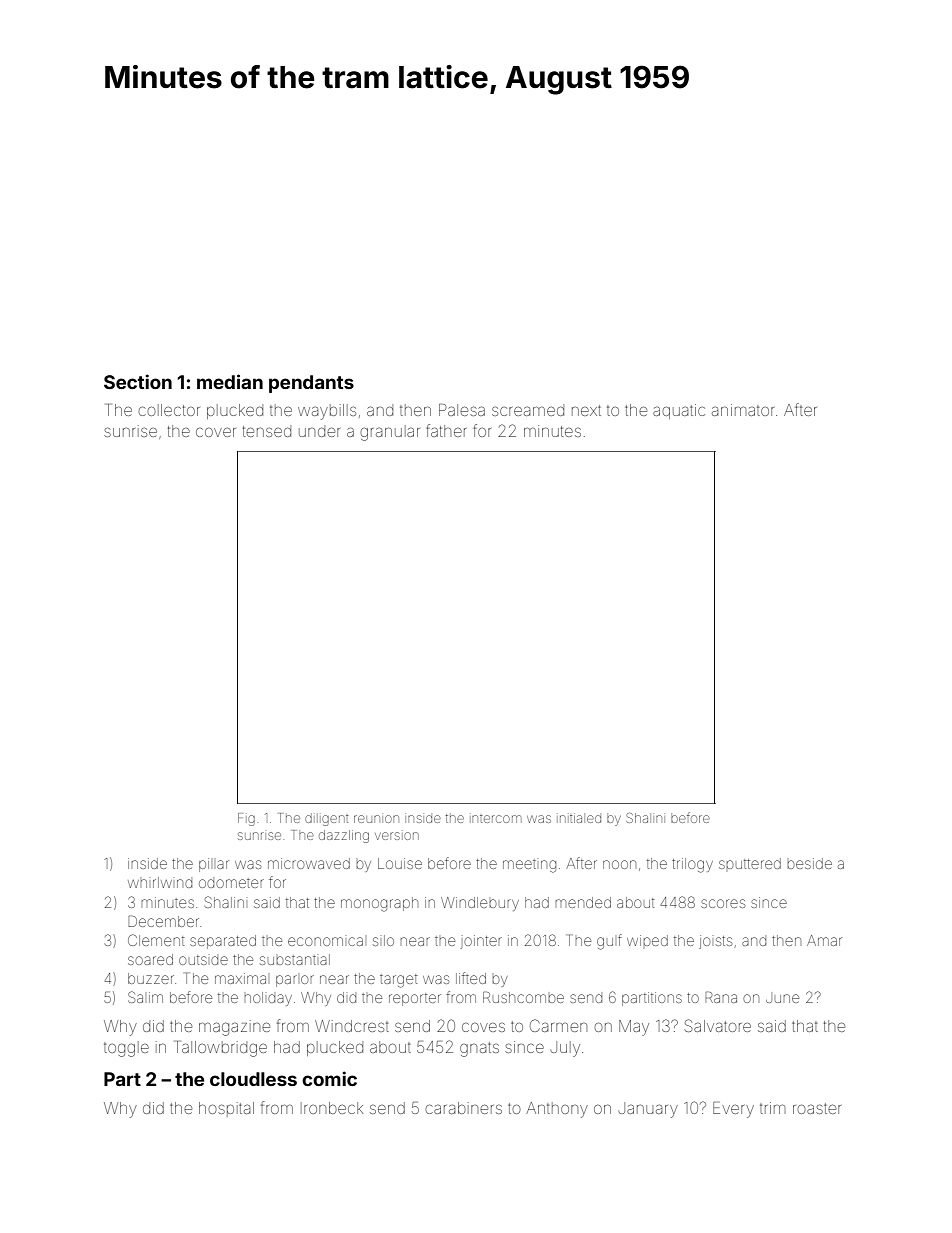 Image resolution: width=952 pixels, height=1233 pixels. What do you see at coordinates (586, 410) in the image?
I see `next` at bounding box center [586, 410].
